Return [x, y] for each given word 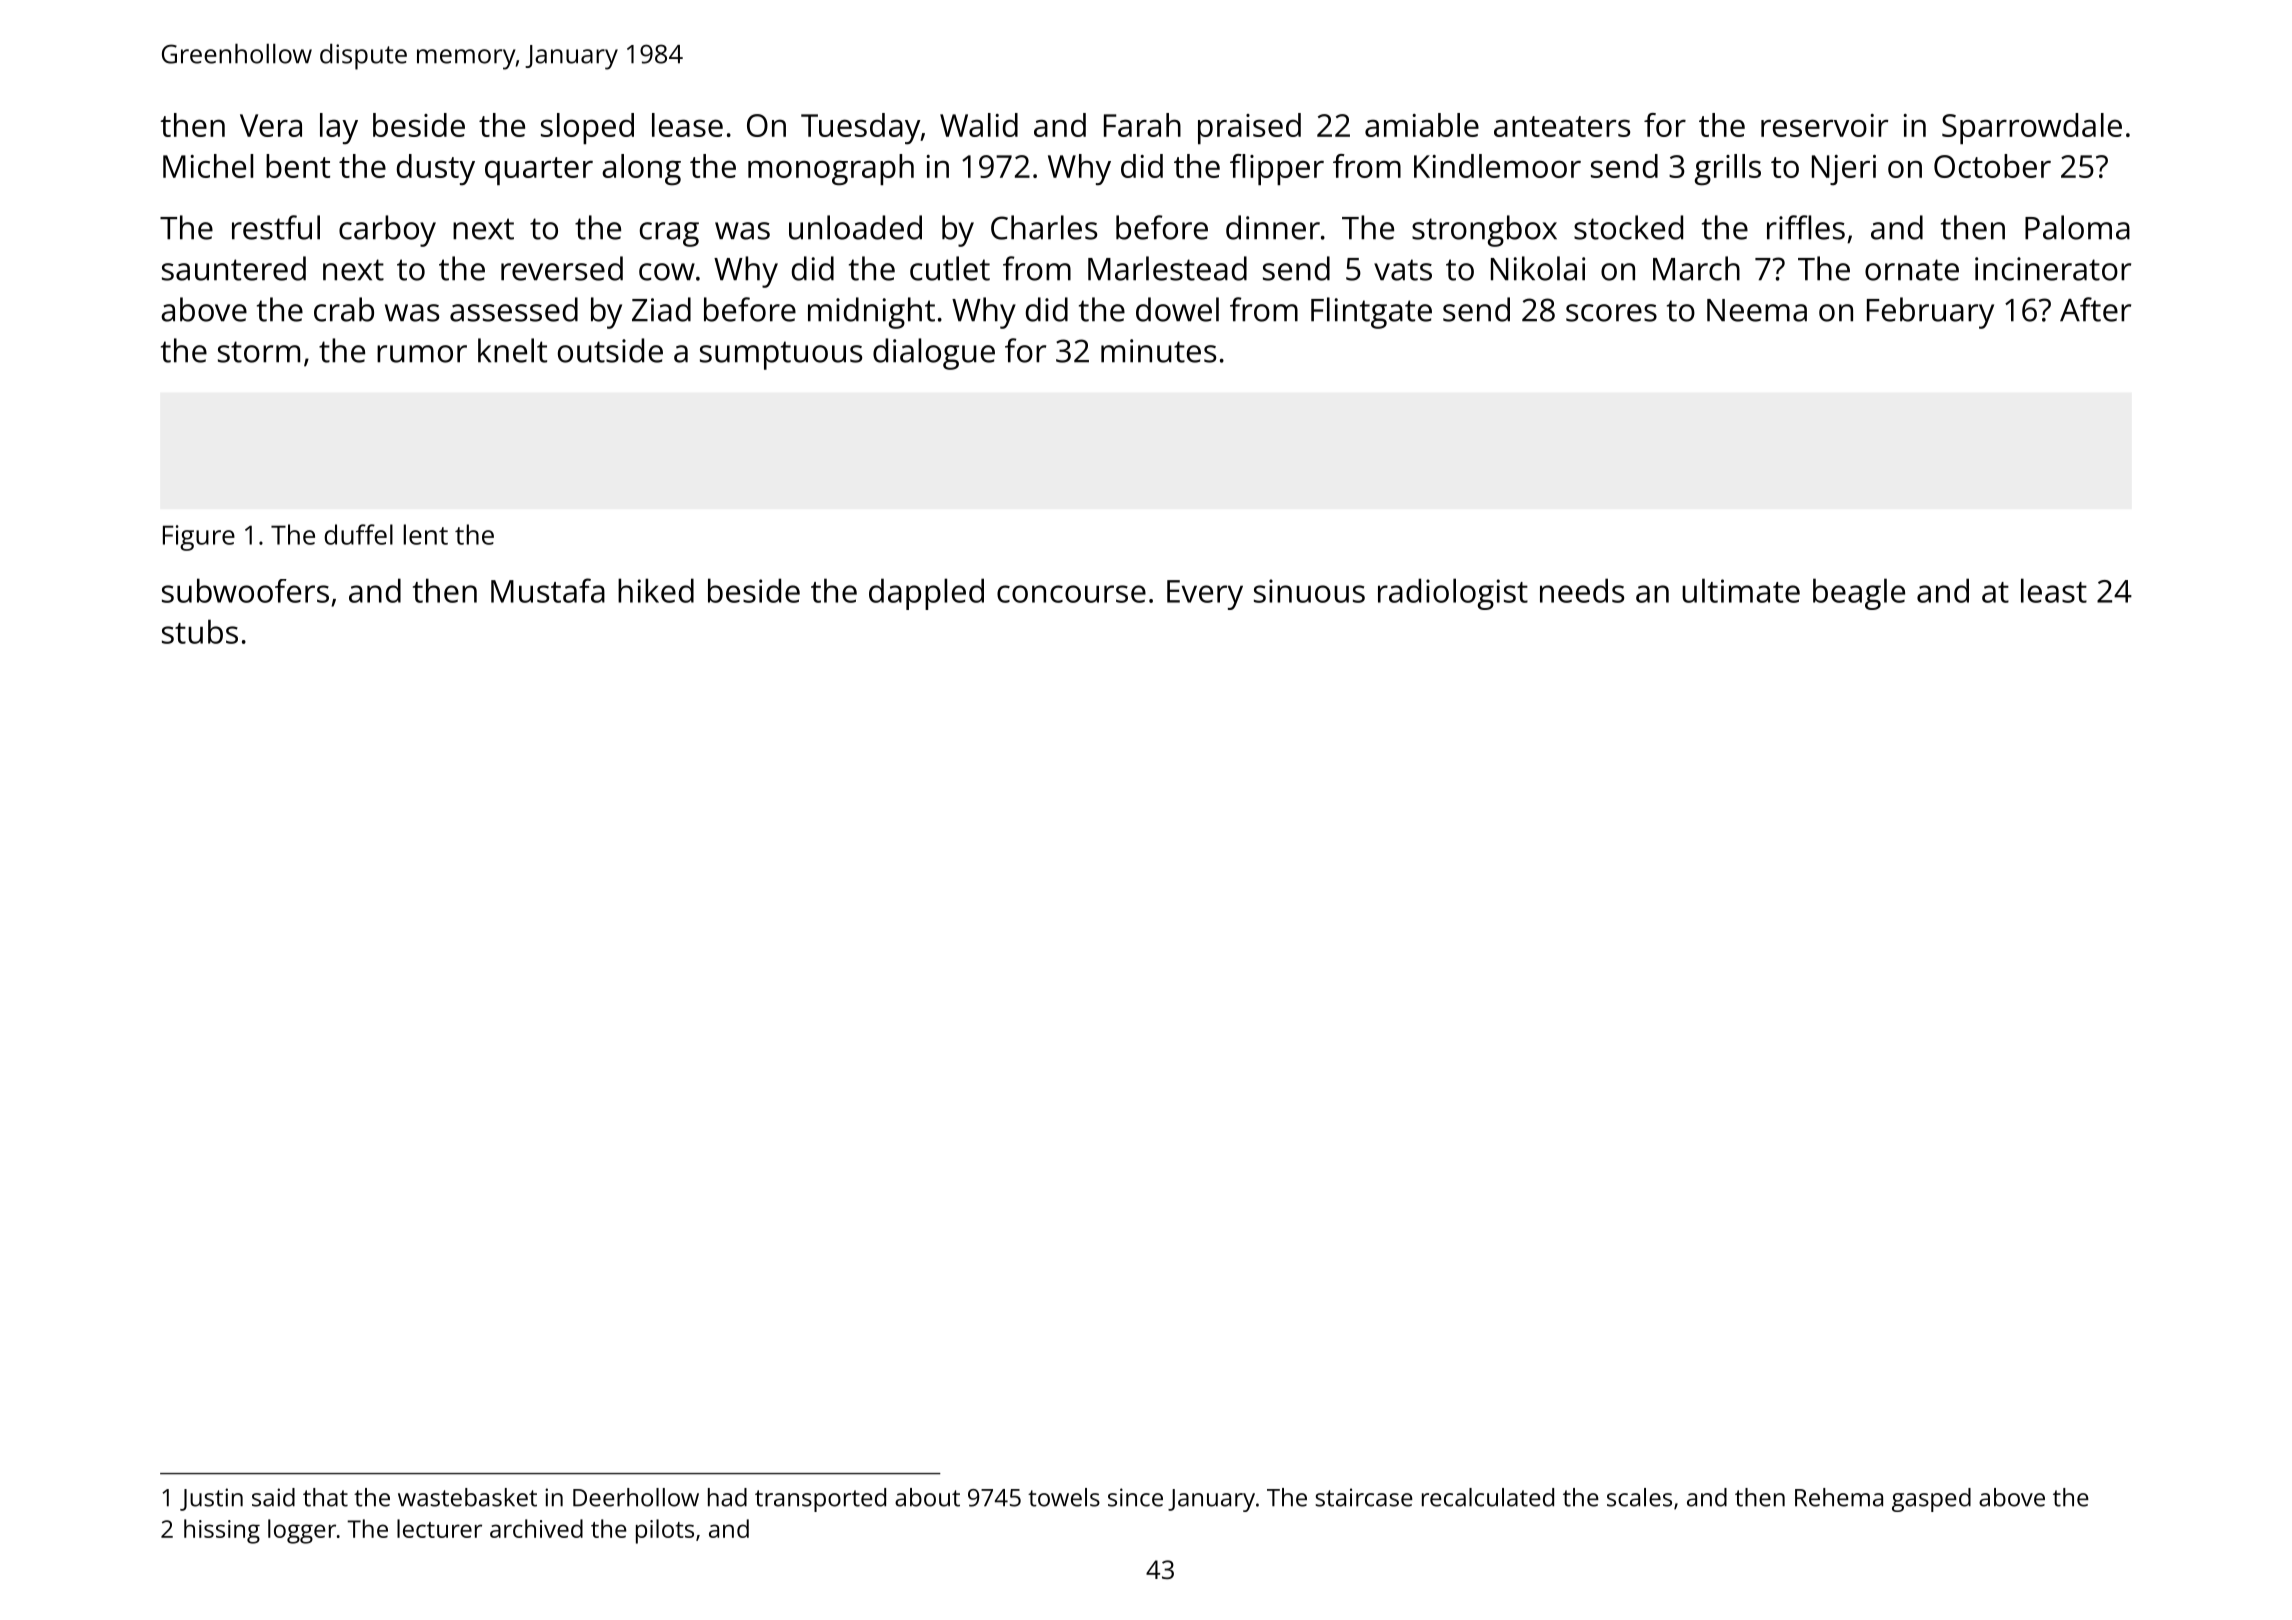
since [1135, 1497]
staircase [1364, 1497]
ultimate [1741, 590]
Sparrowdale [2032, 128]
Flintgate [1371, 313]
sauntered [234, 268]
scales [1639, 1497]
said [273, 1497]
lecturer [439, 1528]
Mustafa [548, 590]
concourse [1071, 594]
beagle [1859, 594]
